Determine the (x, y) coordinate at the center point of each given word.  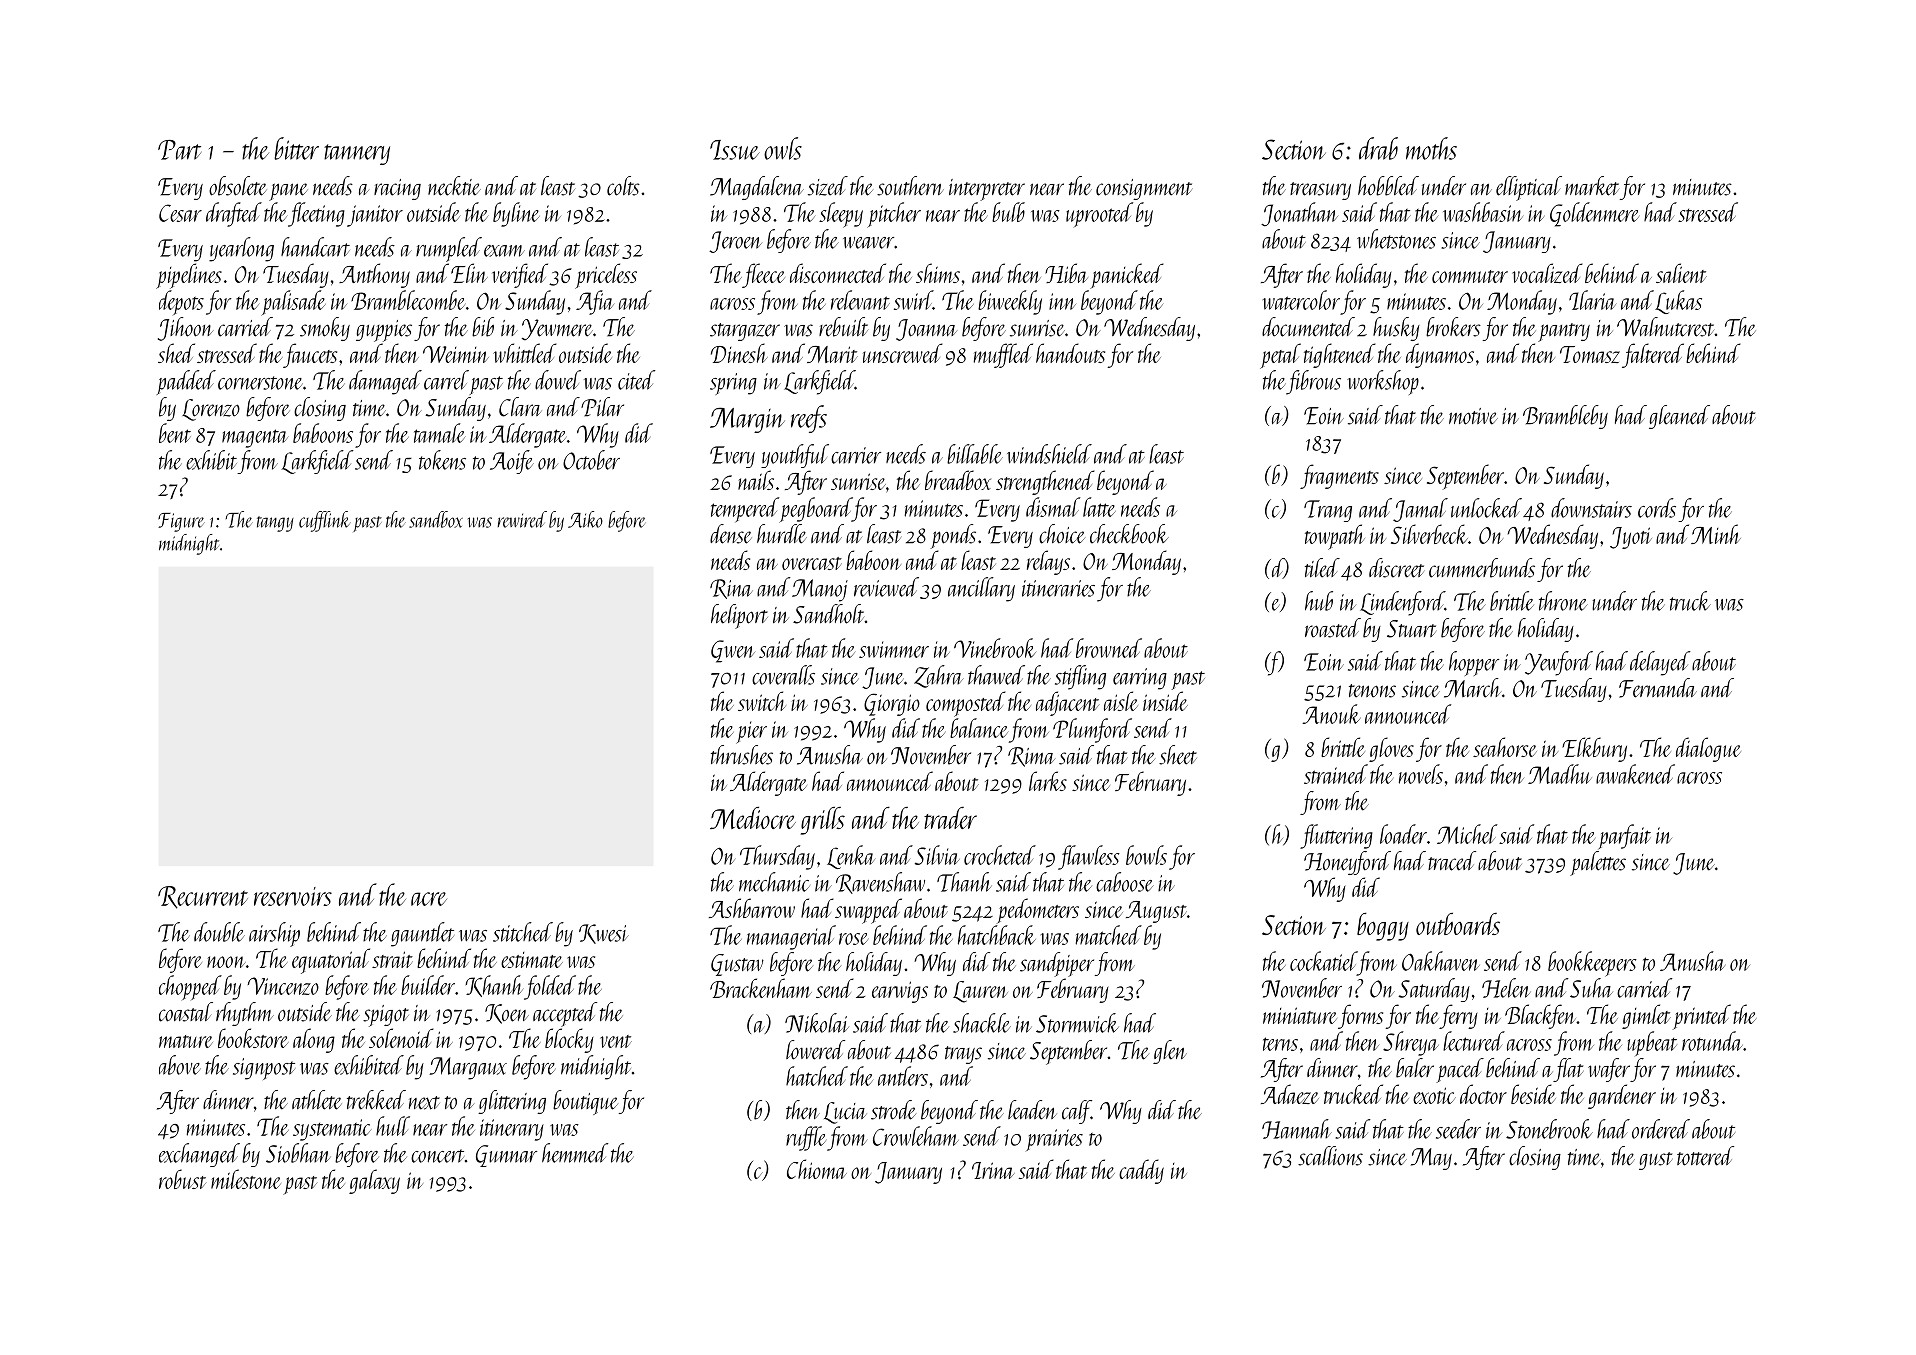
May (1431, 1159)
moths (1431, 148)
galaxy (374, 1181)
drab (1378, 148)
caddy (1141, 1171)
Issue (735, 150)
